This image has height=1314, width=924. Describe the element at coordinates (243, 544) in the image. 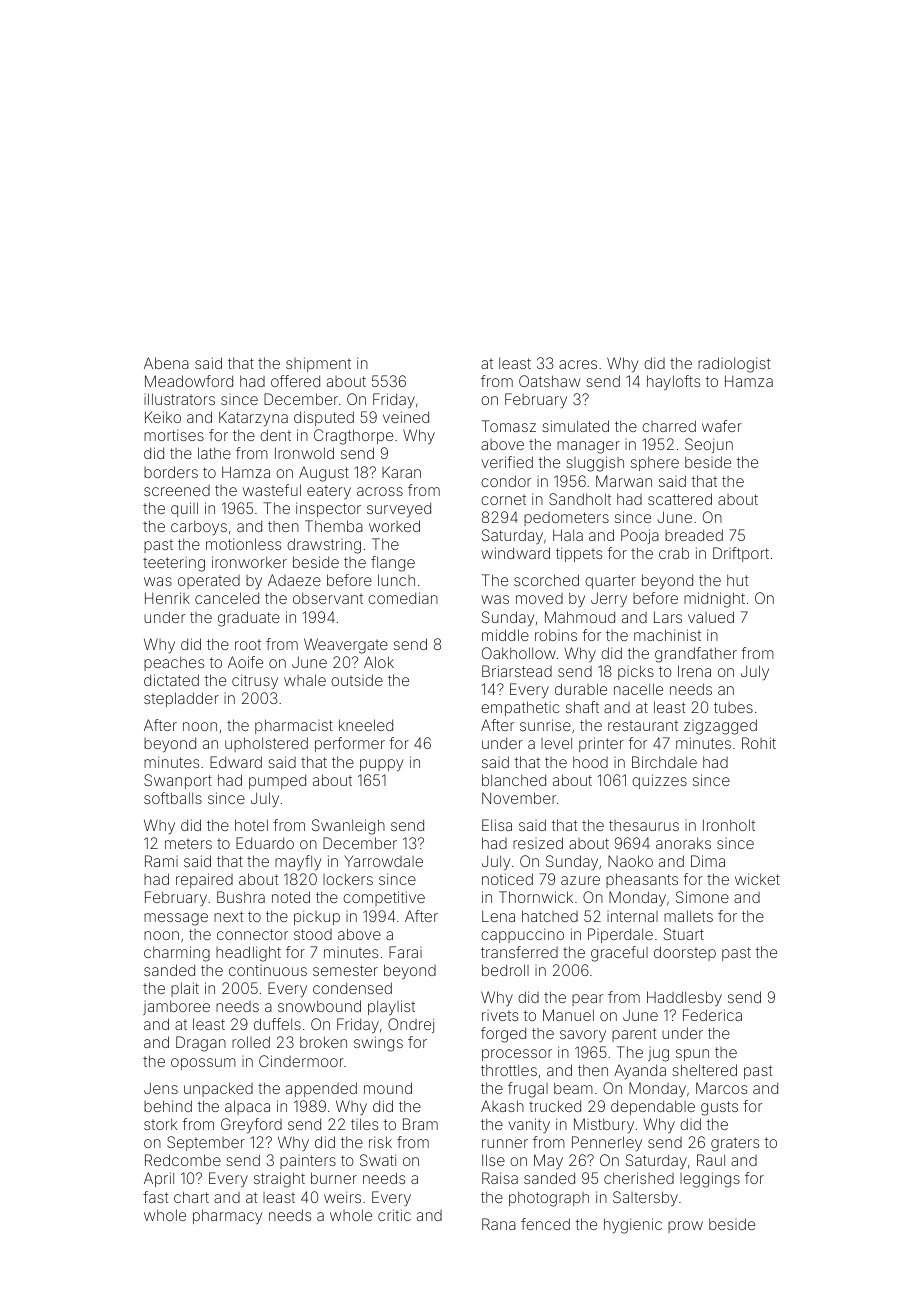

I see `motionless` at that location.
